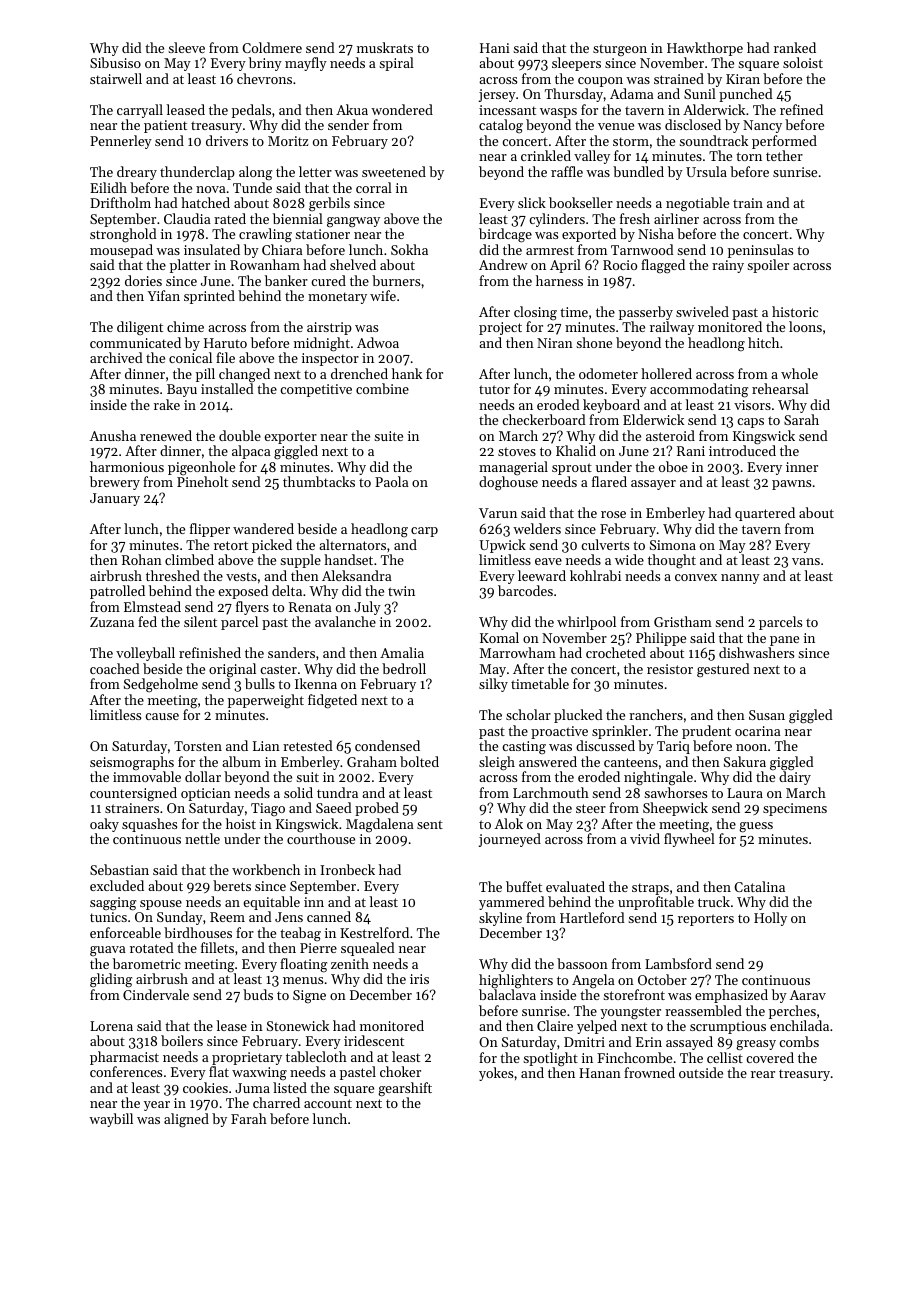 The image size is (924, 1308). What do you see at coordinates (405, 1089) in the page?
I see `gearshift` at bounding box center [405, 1089].
